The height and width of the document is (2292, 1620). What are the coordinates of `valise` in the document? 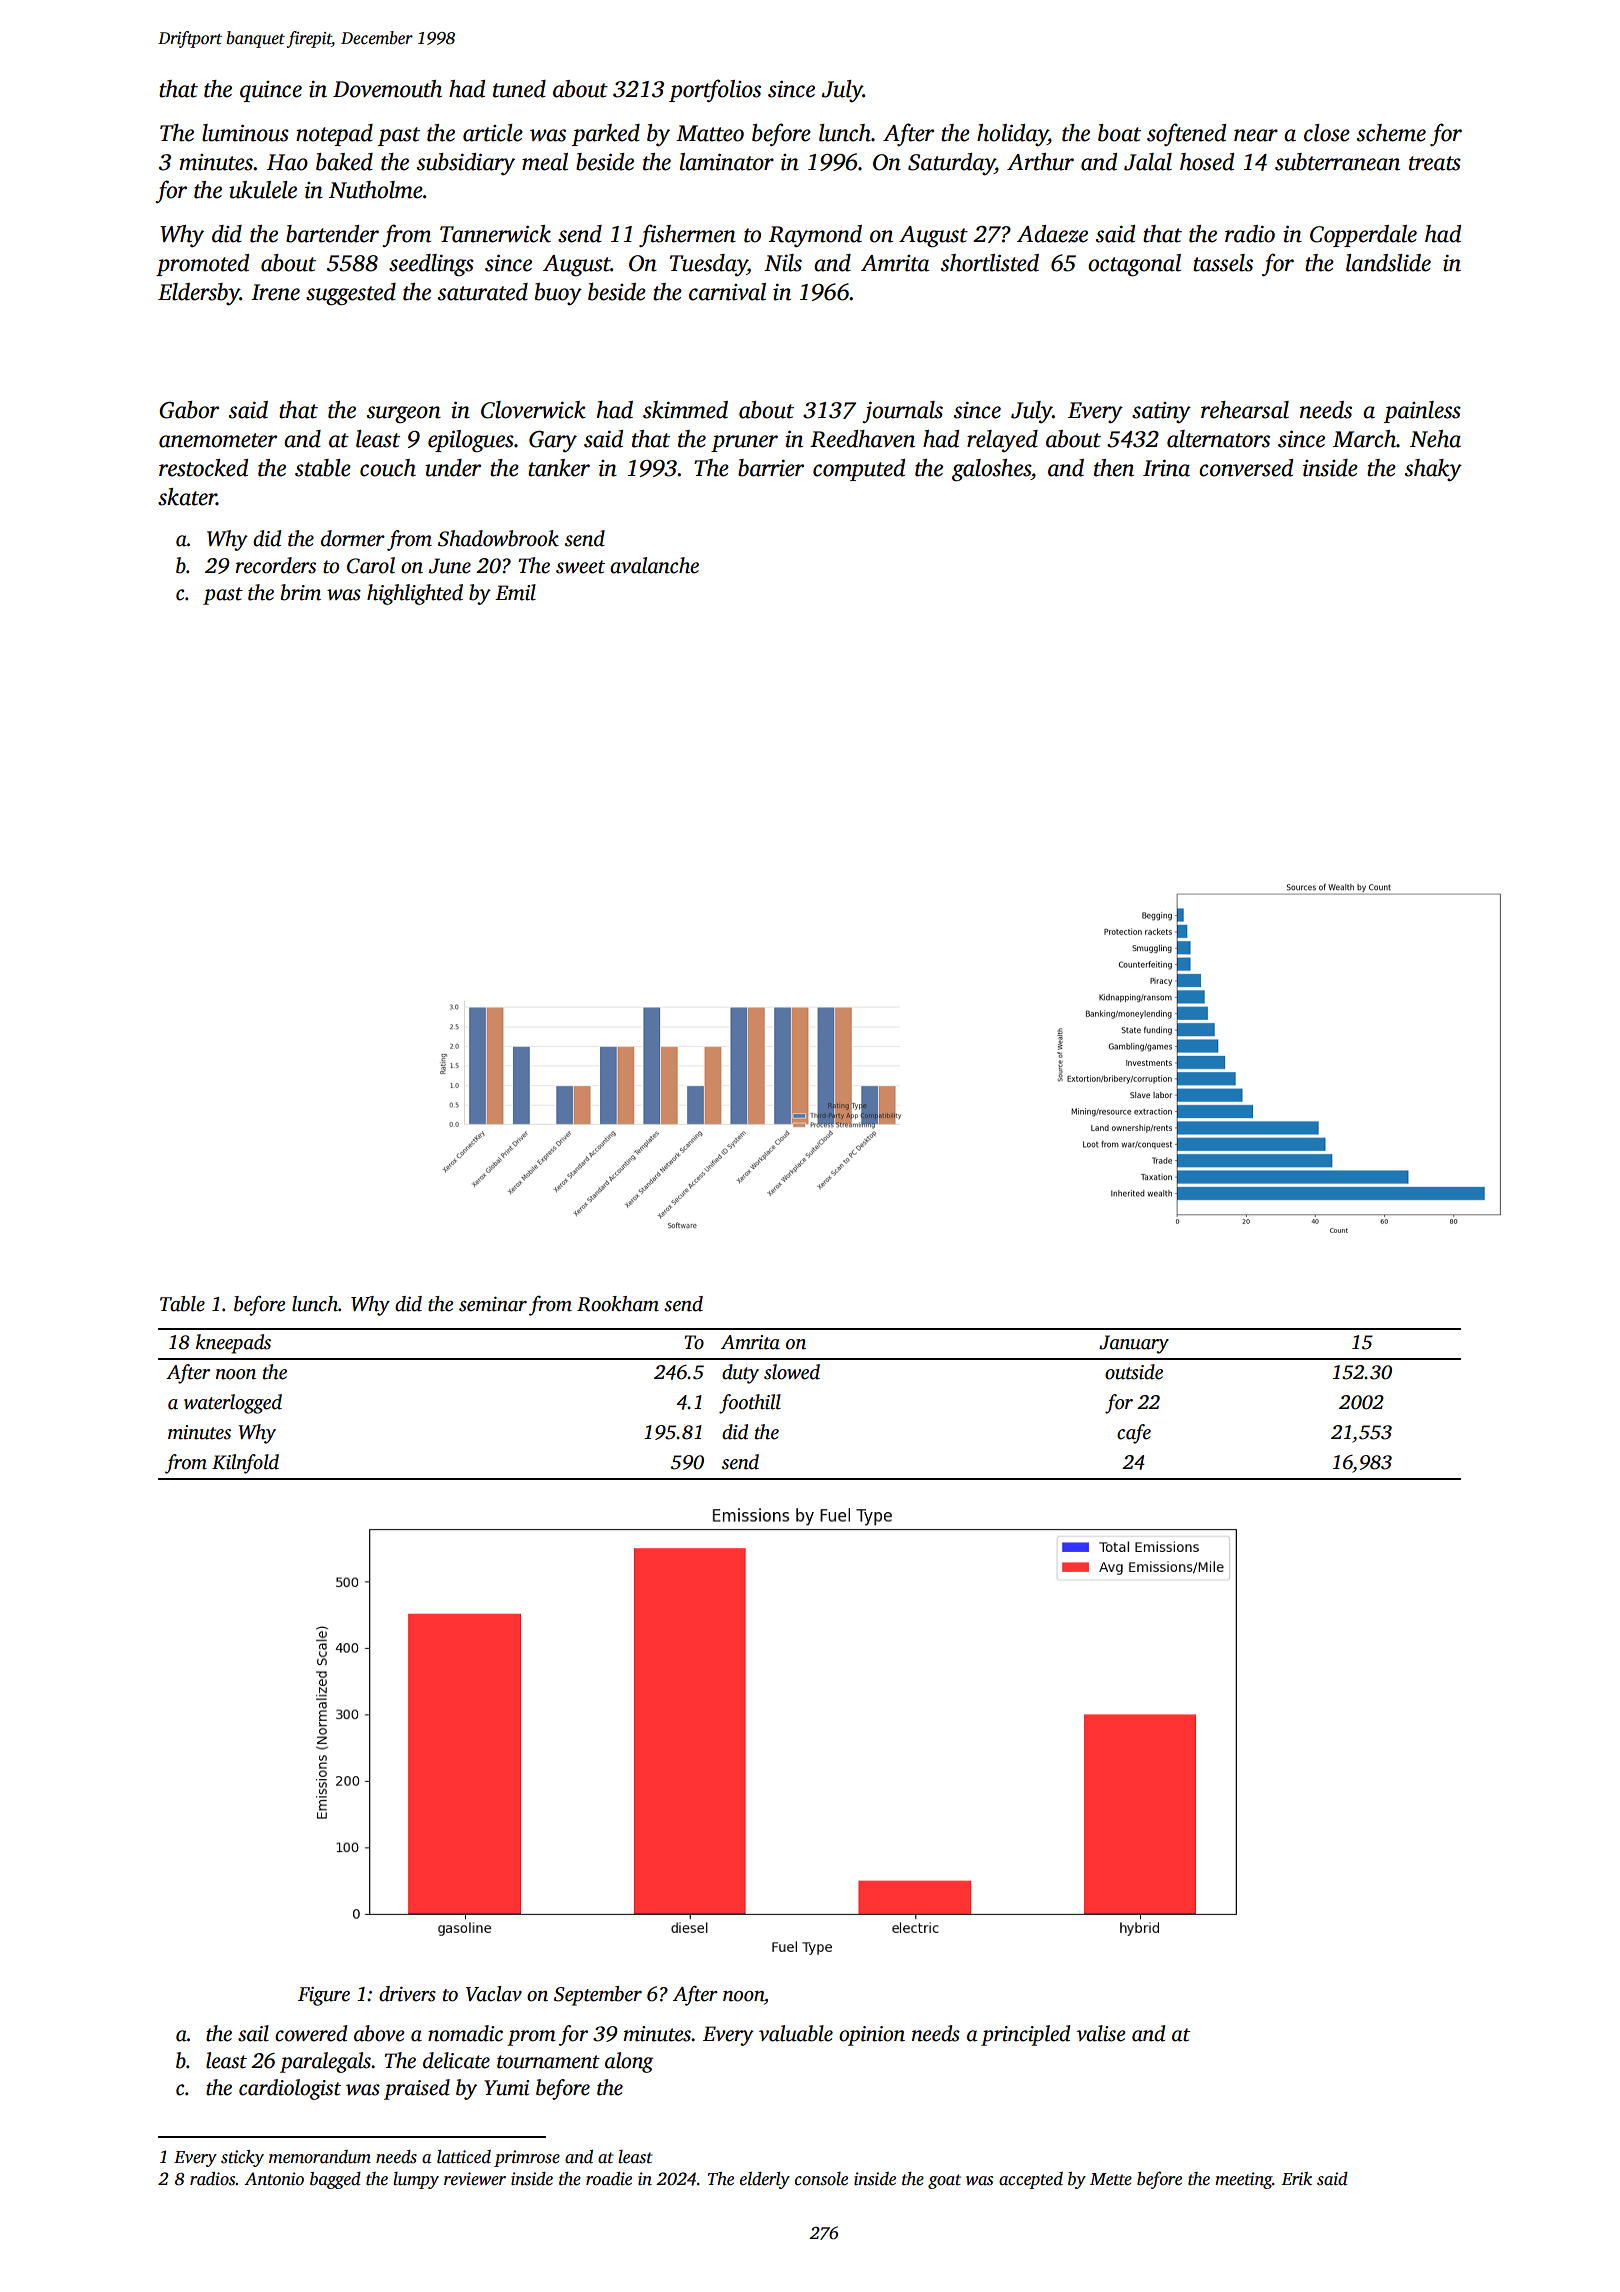 It's located at (1101, 2033).
